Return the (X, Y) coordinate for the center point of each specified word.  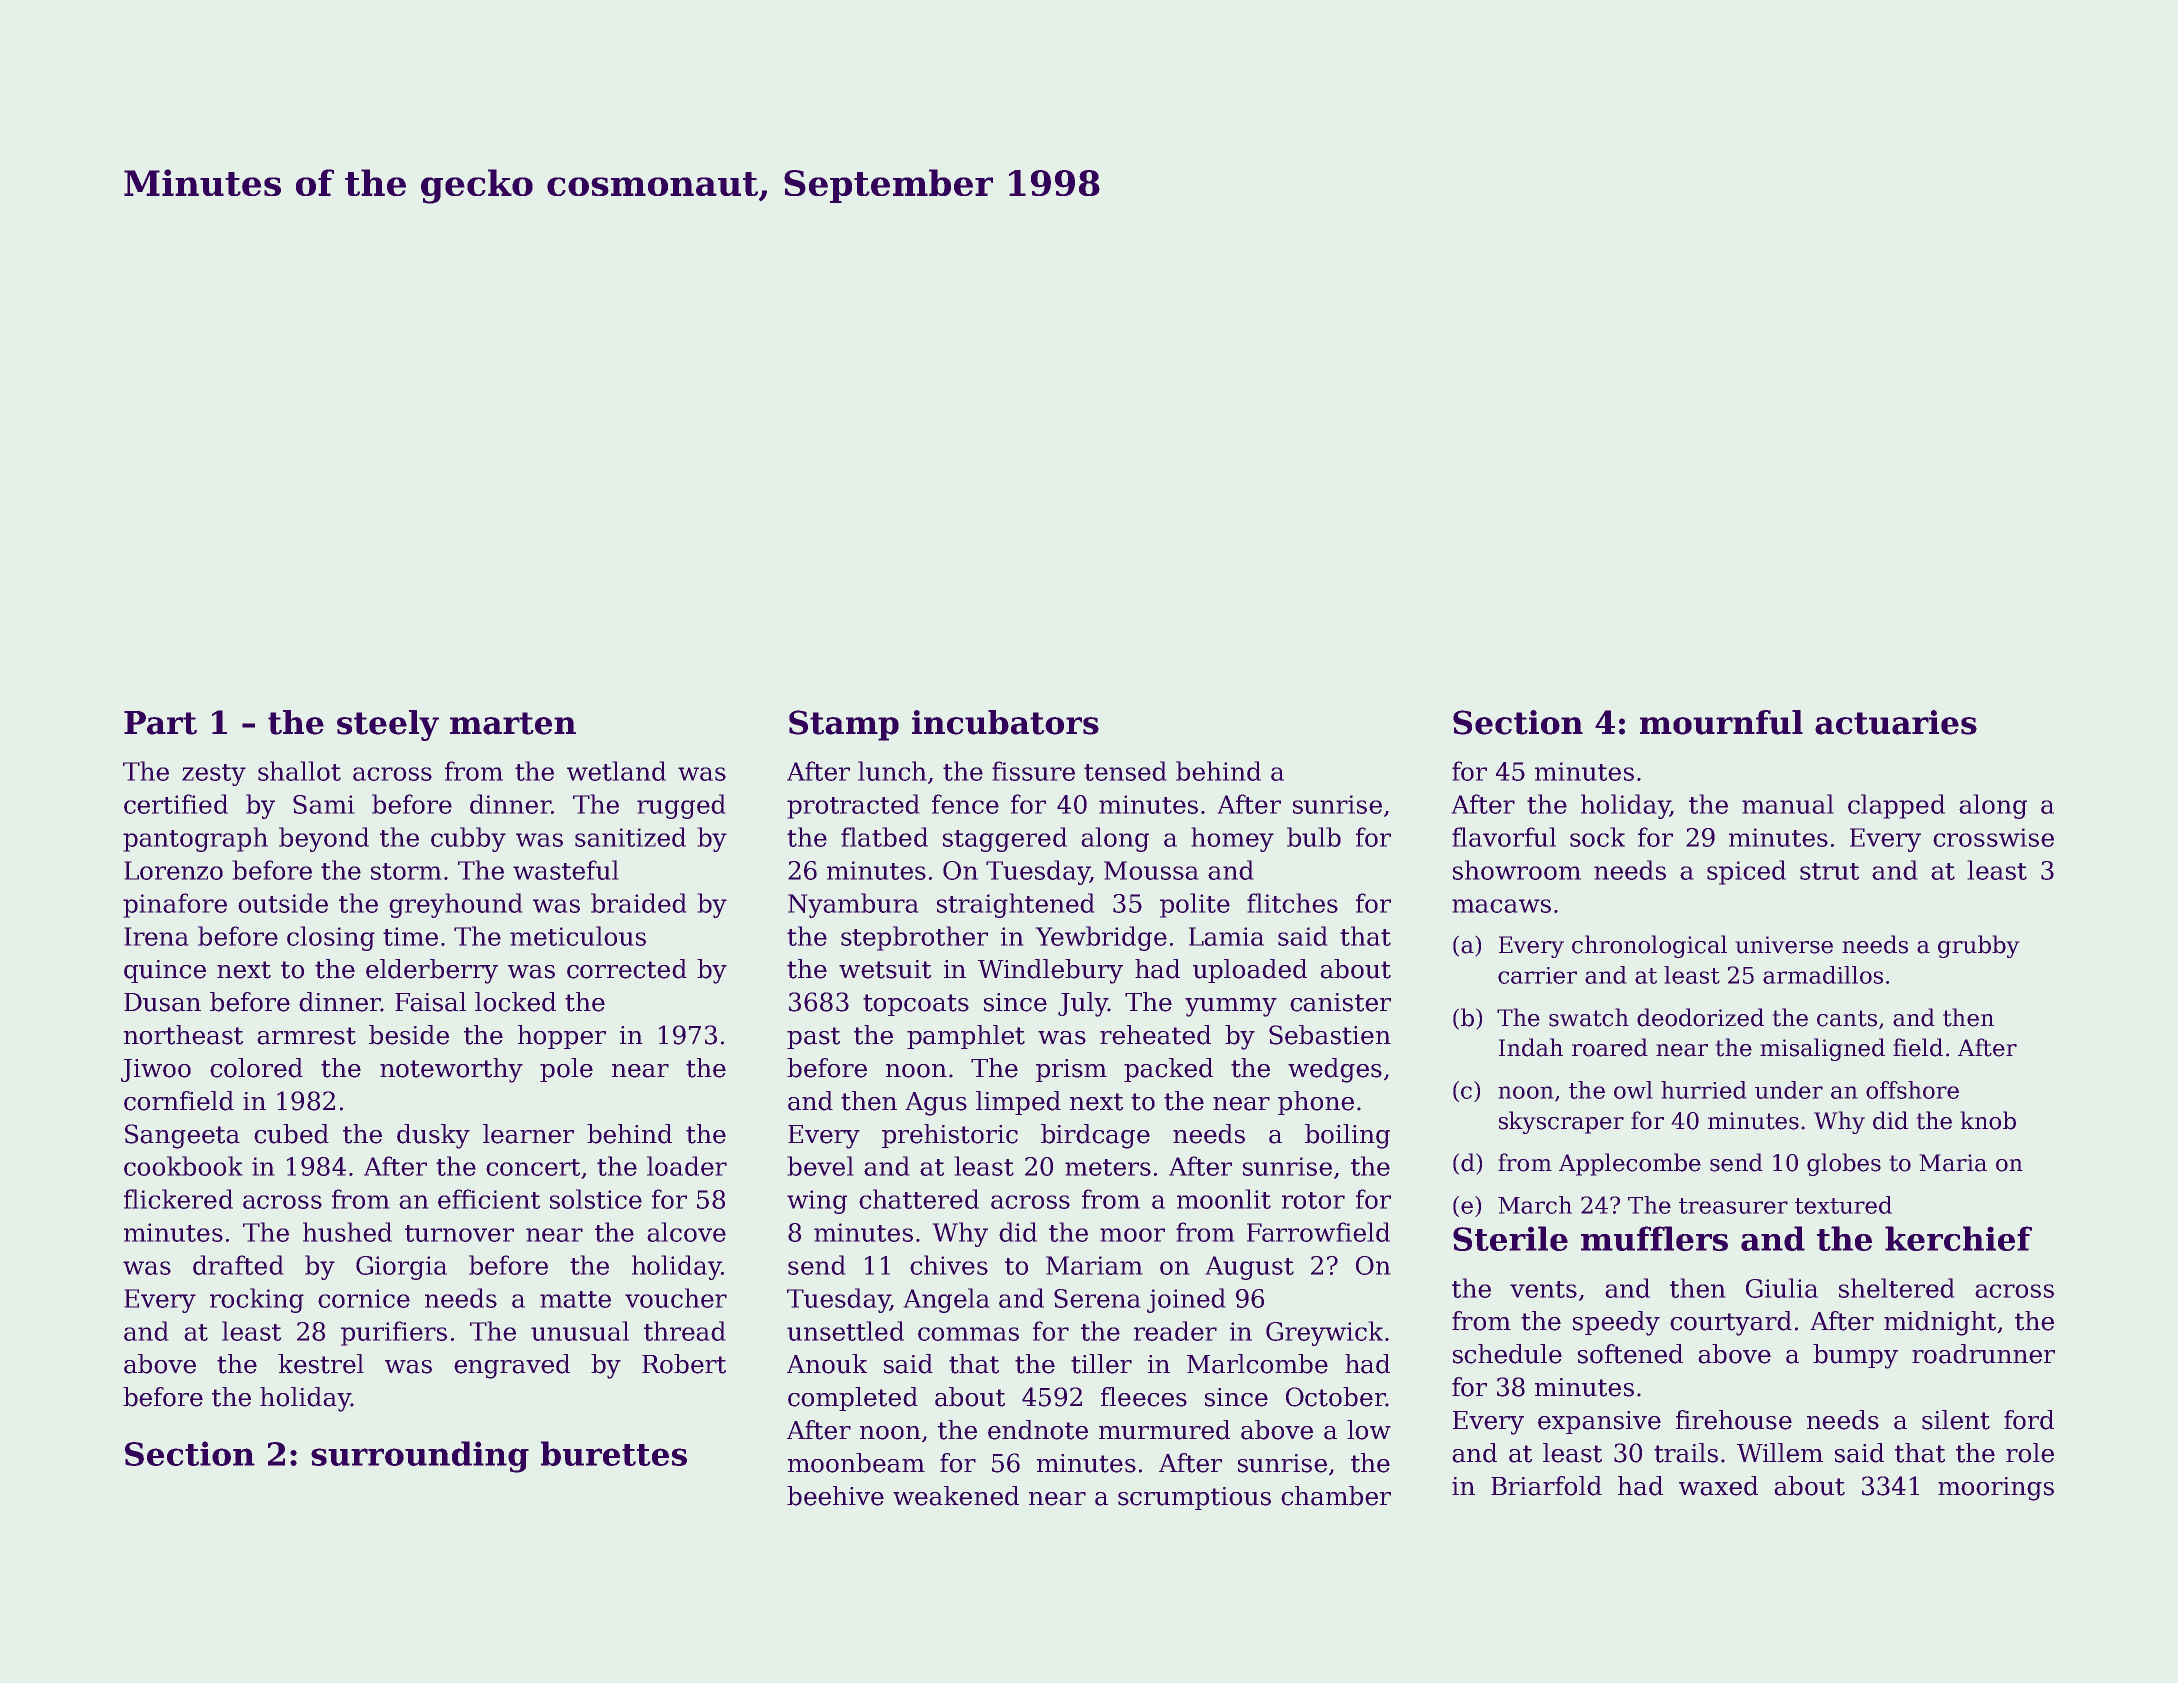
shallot (299, 771)
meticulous (578, 936)
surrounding (420, 1457)
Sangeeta (182, 1136)
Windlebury (1050, 971)
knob (1988, 1120)
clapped (1896, 806)
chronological (1649, 946)
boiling (1347, 1136)
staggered (1005, 839)
